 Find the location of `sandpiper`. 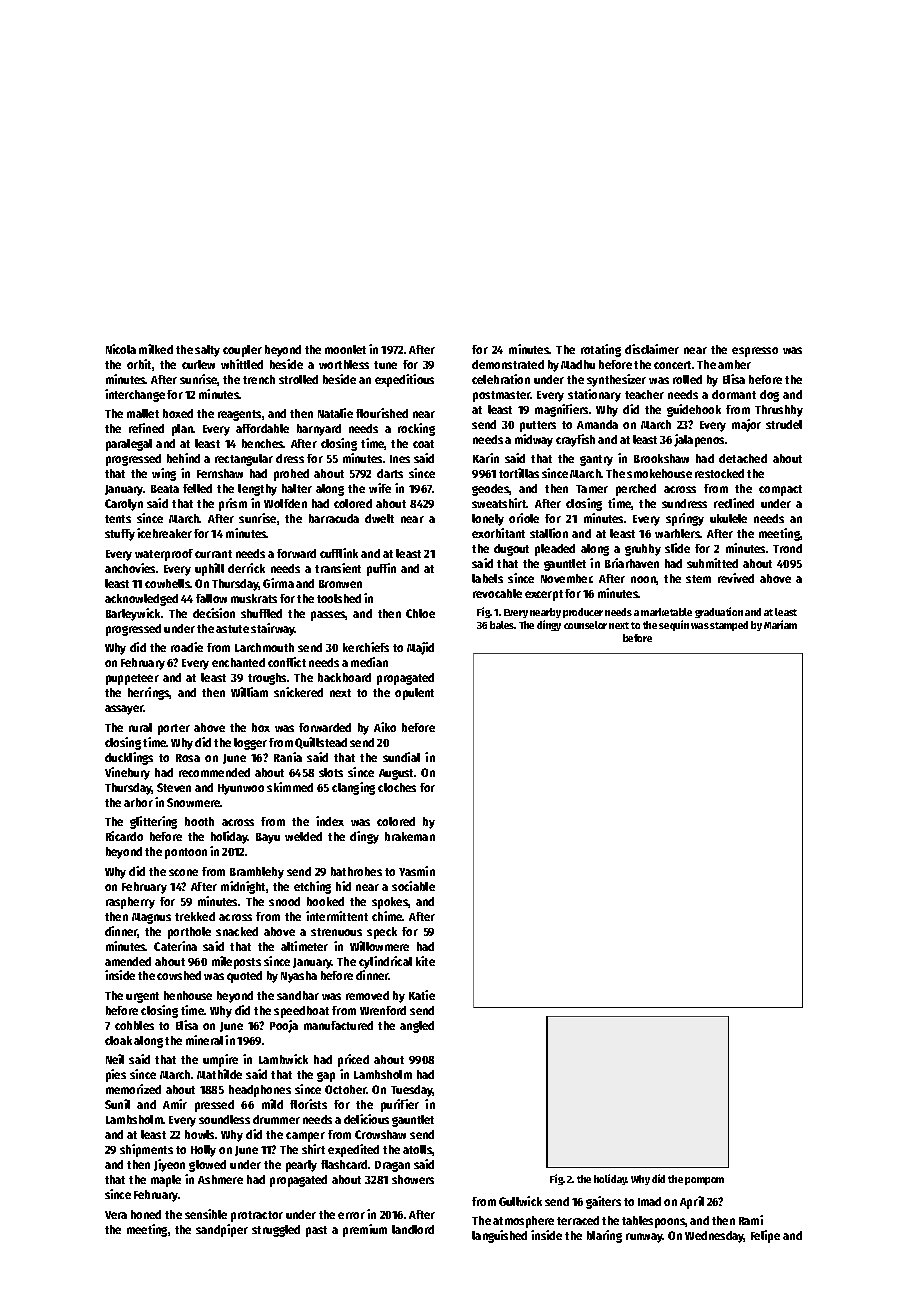

sandpiper is located at coordinates (222, 1230).
